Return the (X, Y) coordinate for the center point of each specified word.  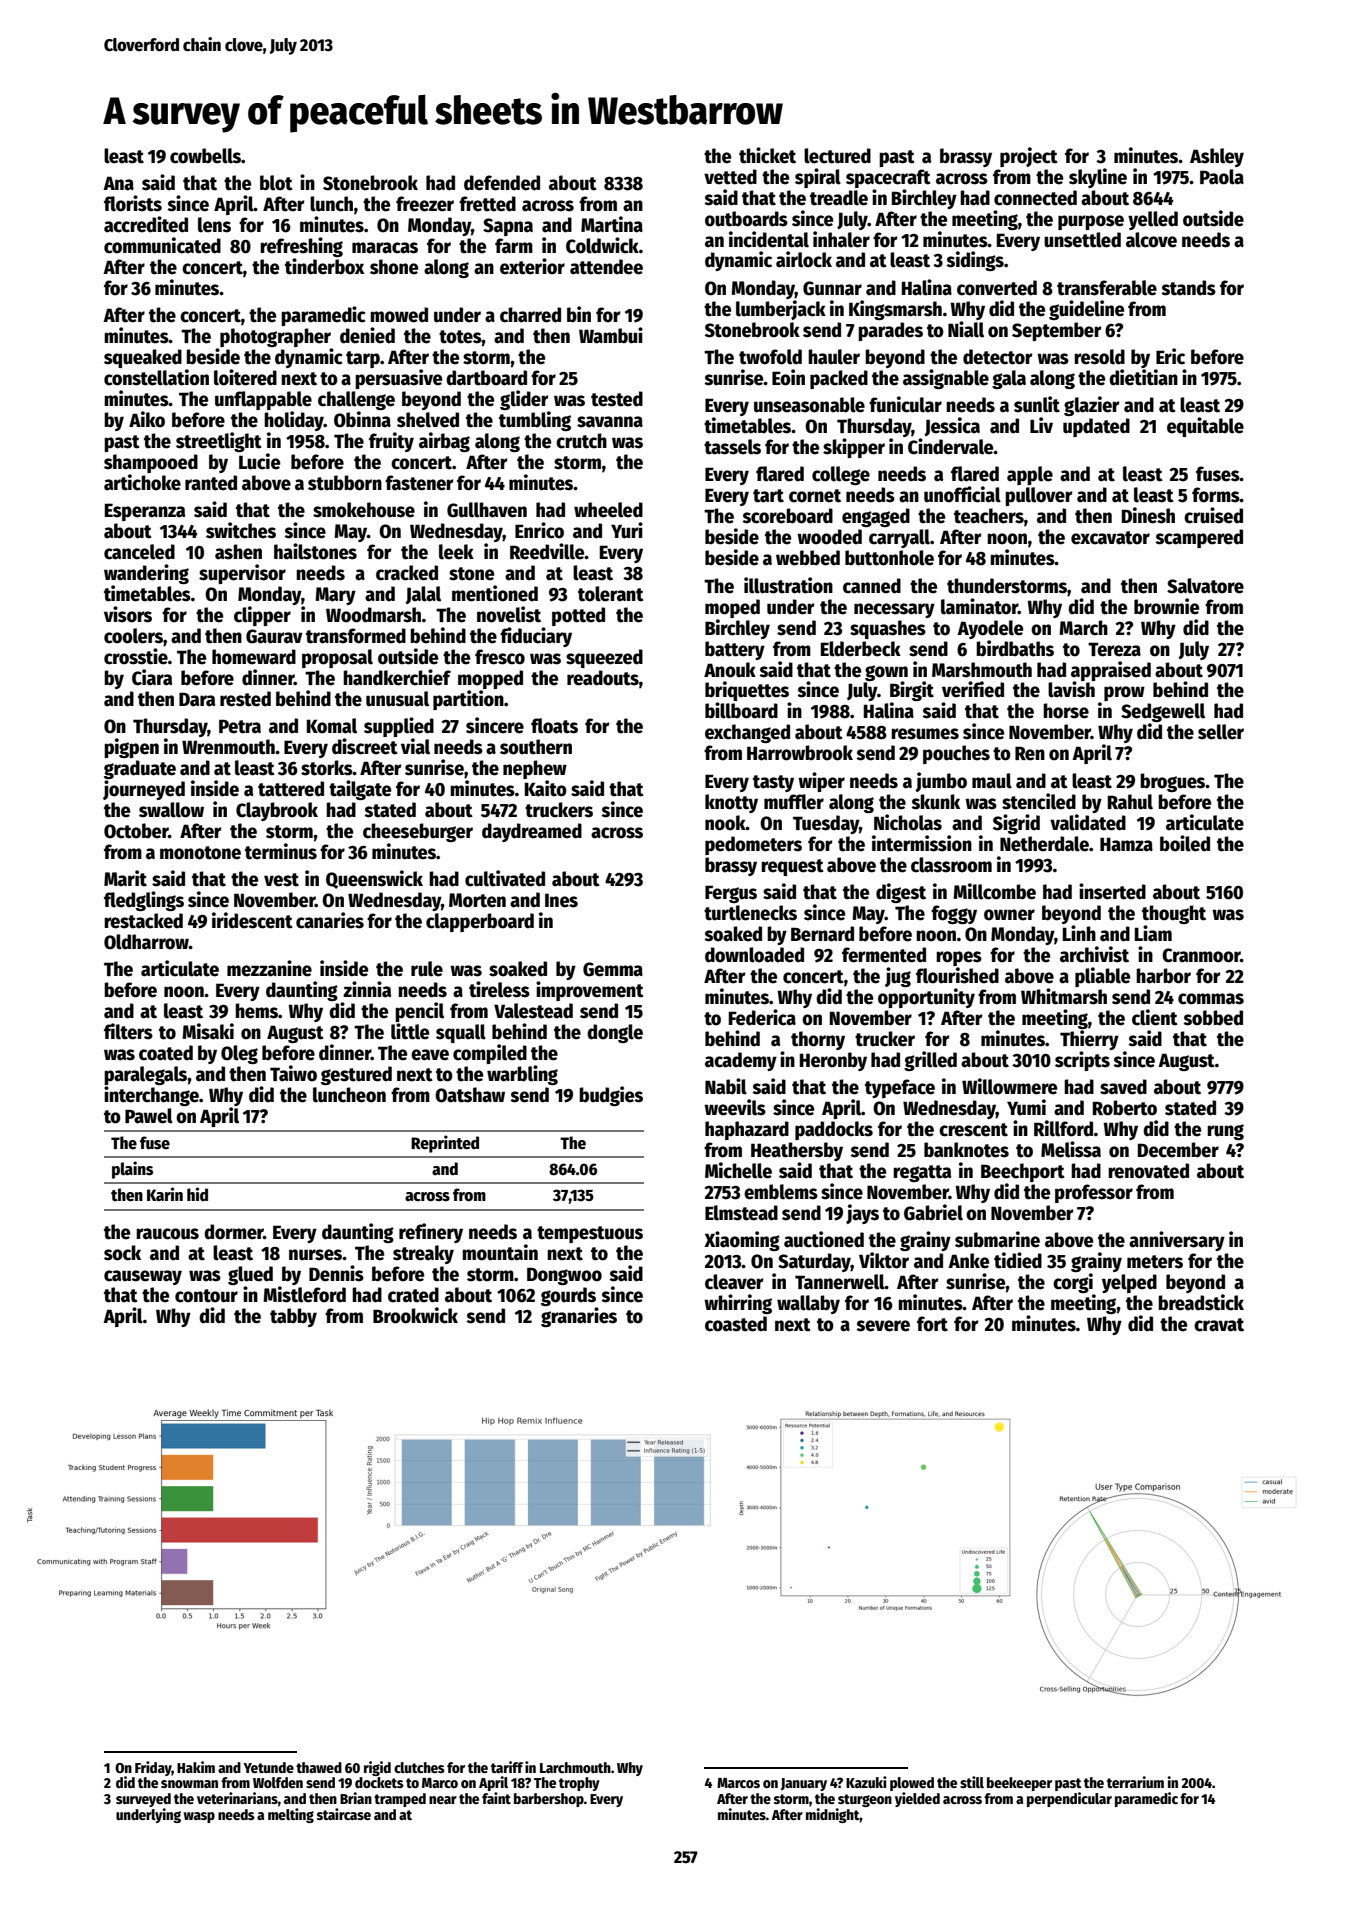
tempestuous (590, 1234)
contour (206, 1296)
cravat (1219, 1325)
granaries (579, 1317)
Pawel (149, 1116)
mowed (399, 315)
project (1029, 157)
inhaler (841, 239)
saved (1123, 1087)
